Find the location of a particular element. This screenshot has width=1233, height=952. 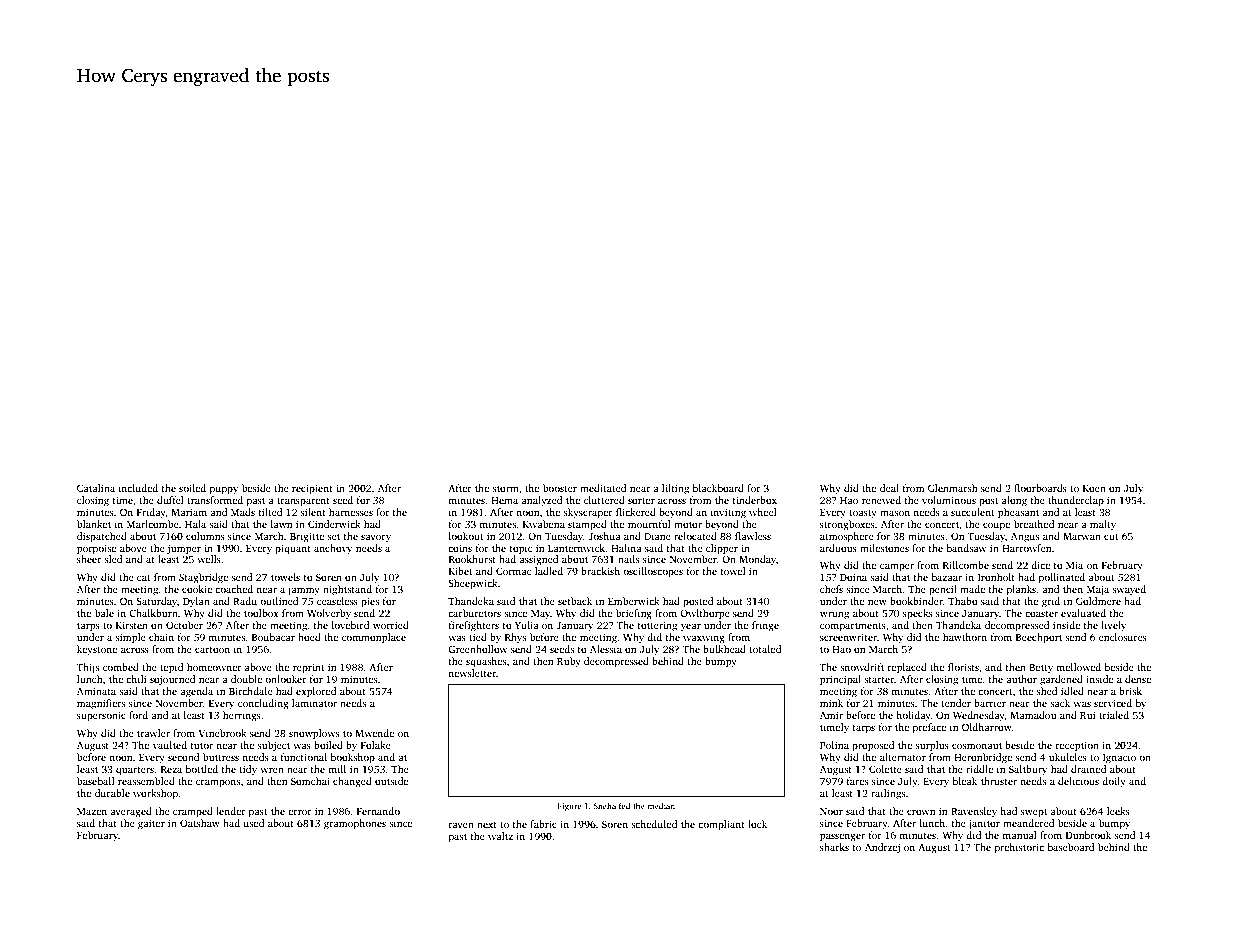

waltz is located at coordinates (500, 836).
